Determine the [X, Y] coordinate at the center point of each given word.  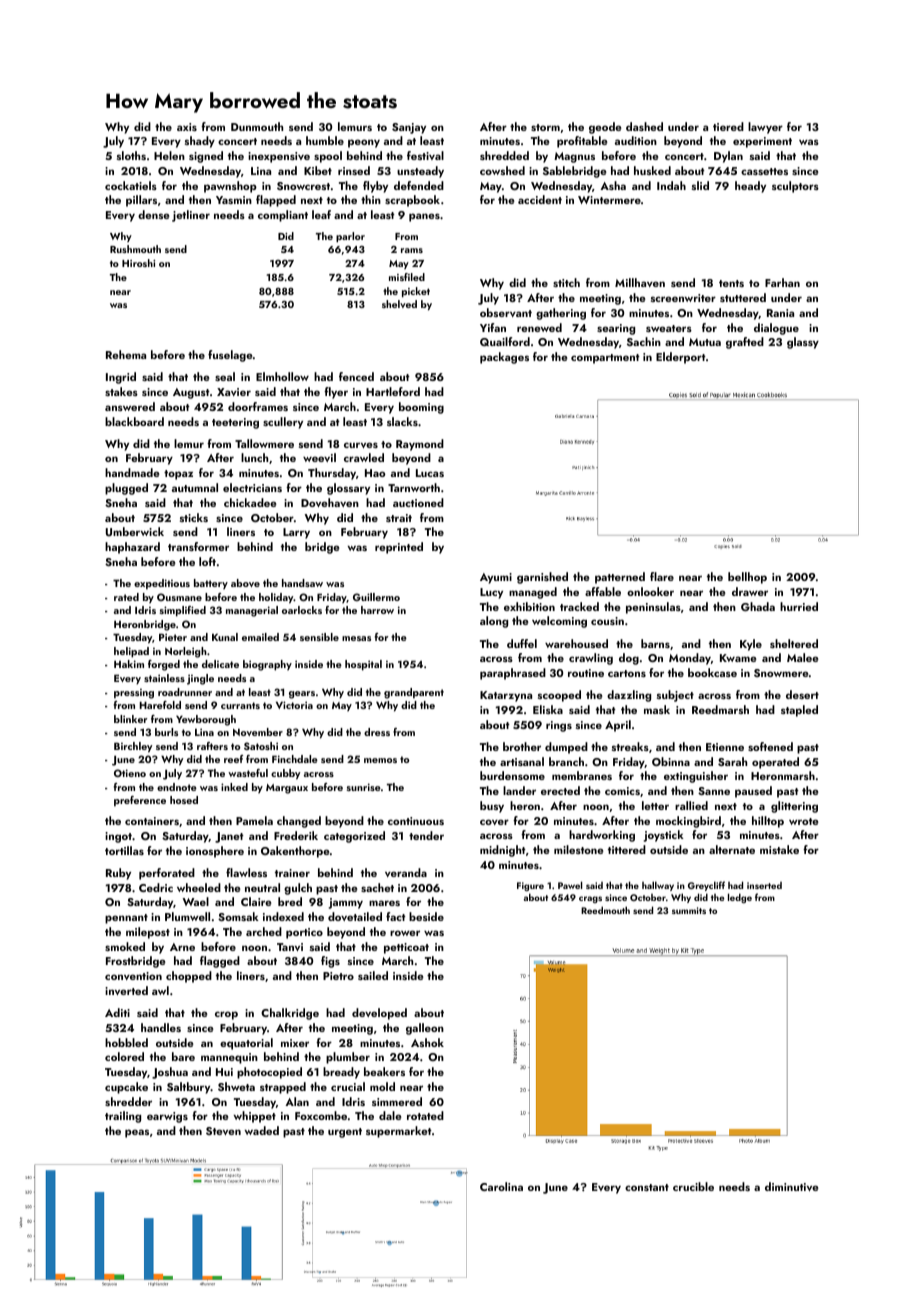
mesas [356, 638]
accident [540, 199]
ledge [740, 898]
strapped [283, 1088]
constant [647, 1187]
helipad [131, 652]
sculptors [795, 187]
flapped [276, 201]
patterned [620, 578]
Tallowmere [264, 443]
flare [662, 576]
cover [494, 822]
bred [290, 901]
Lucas [430, 473]
